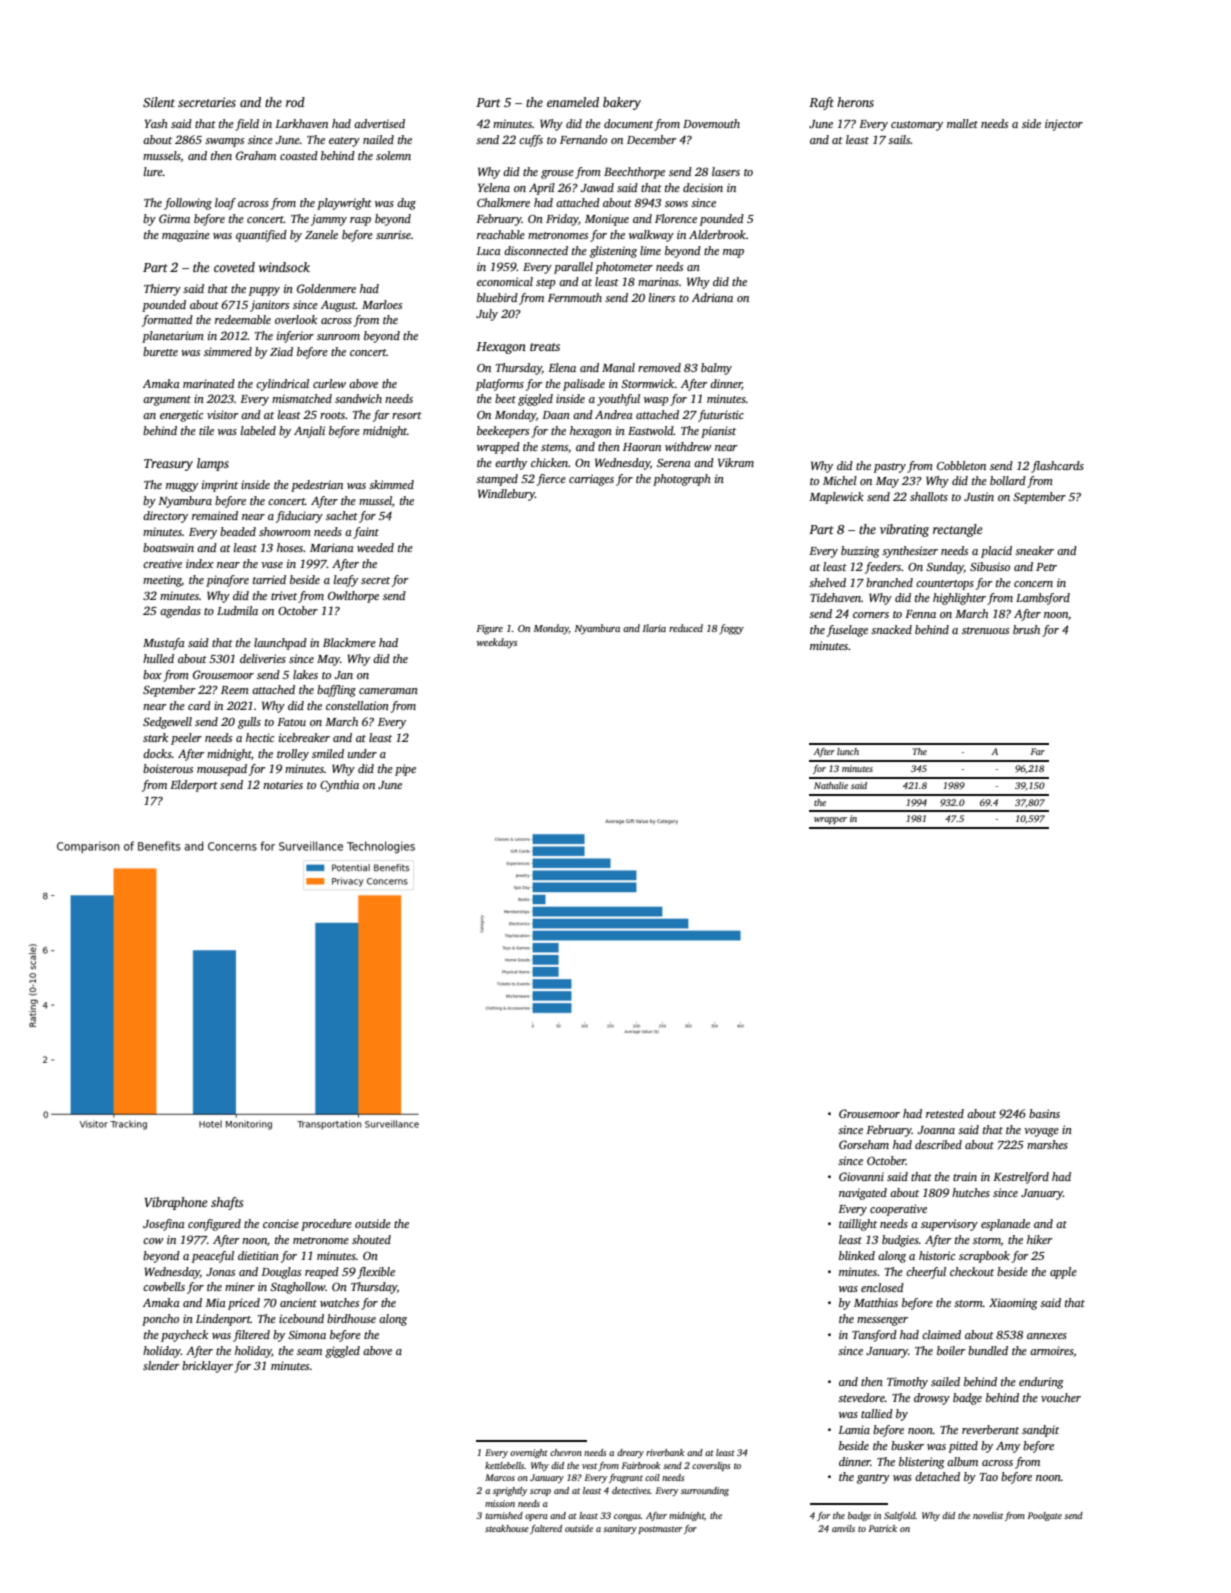 The height and width of the screenshot is (1593, 1231). Describe the element at coordinates (339, 786) in the screenshot. I see `Cynthia` at that location.
